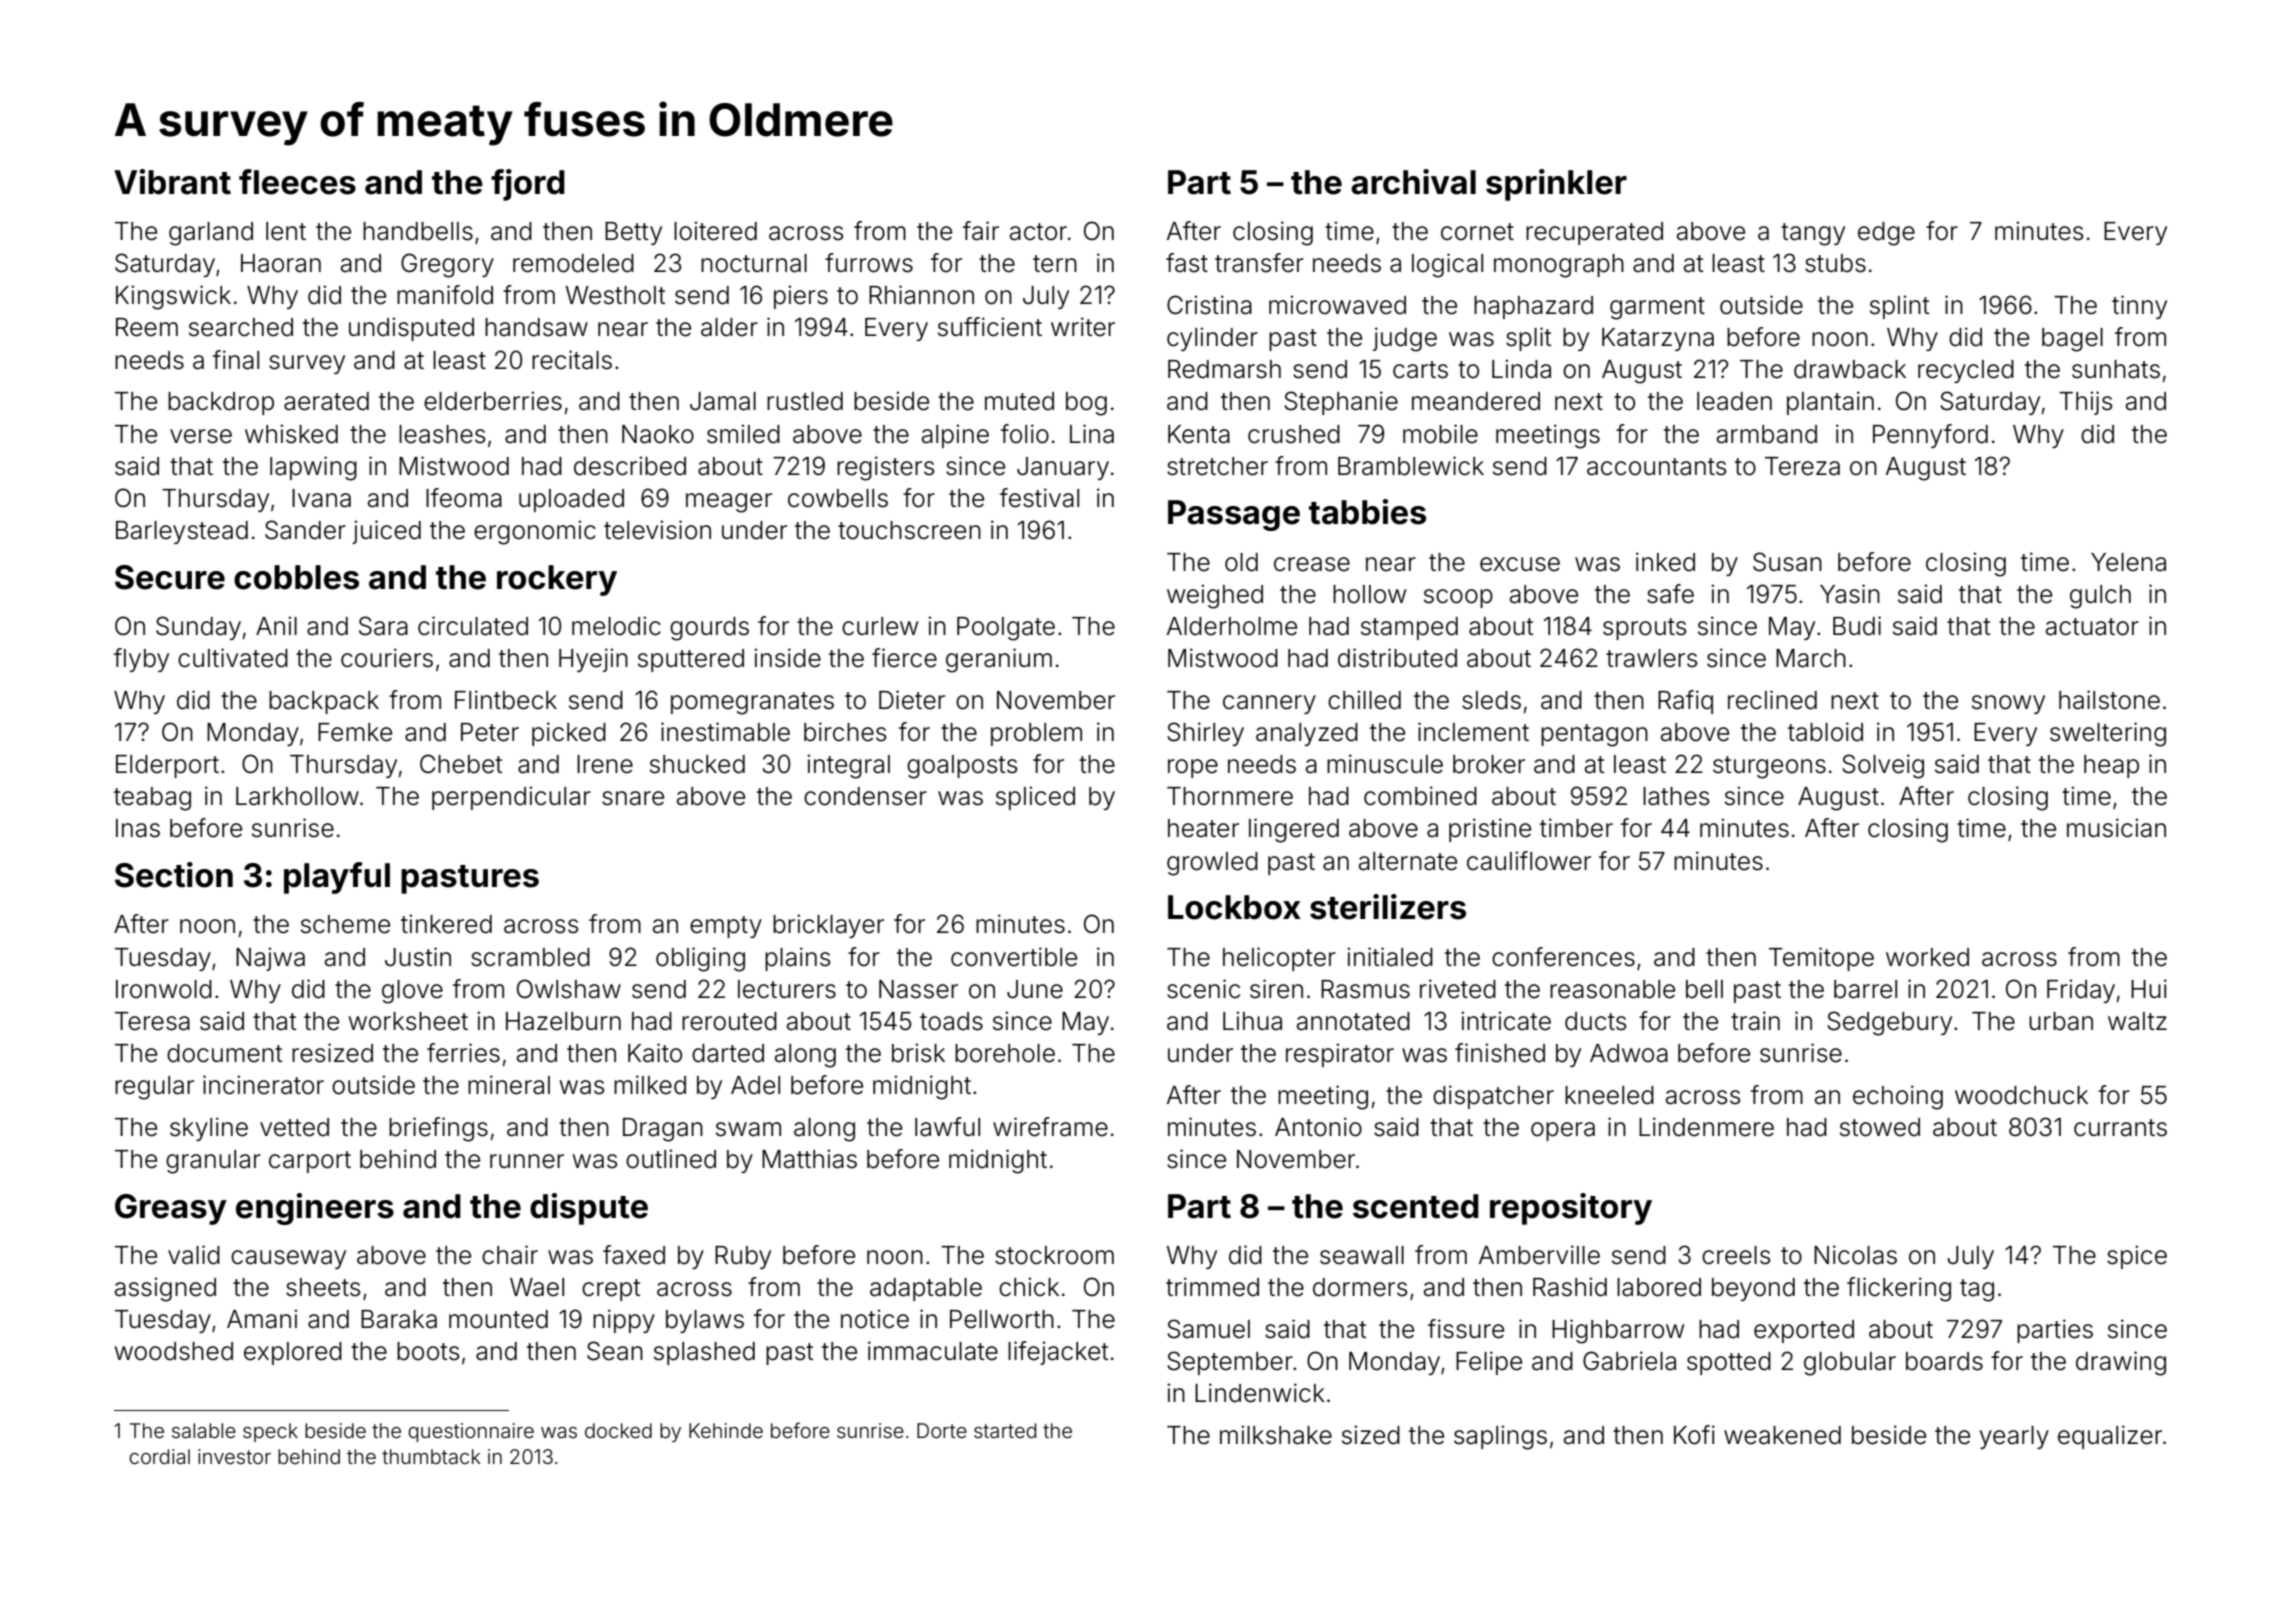  I want to click on musician, so click(2116, 828).
